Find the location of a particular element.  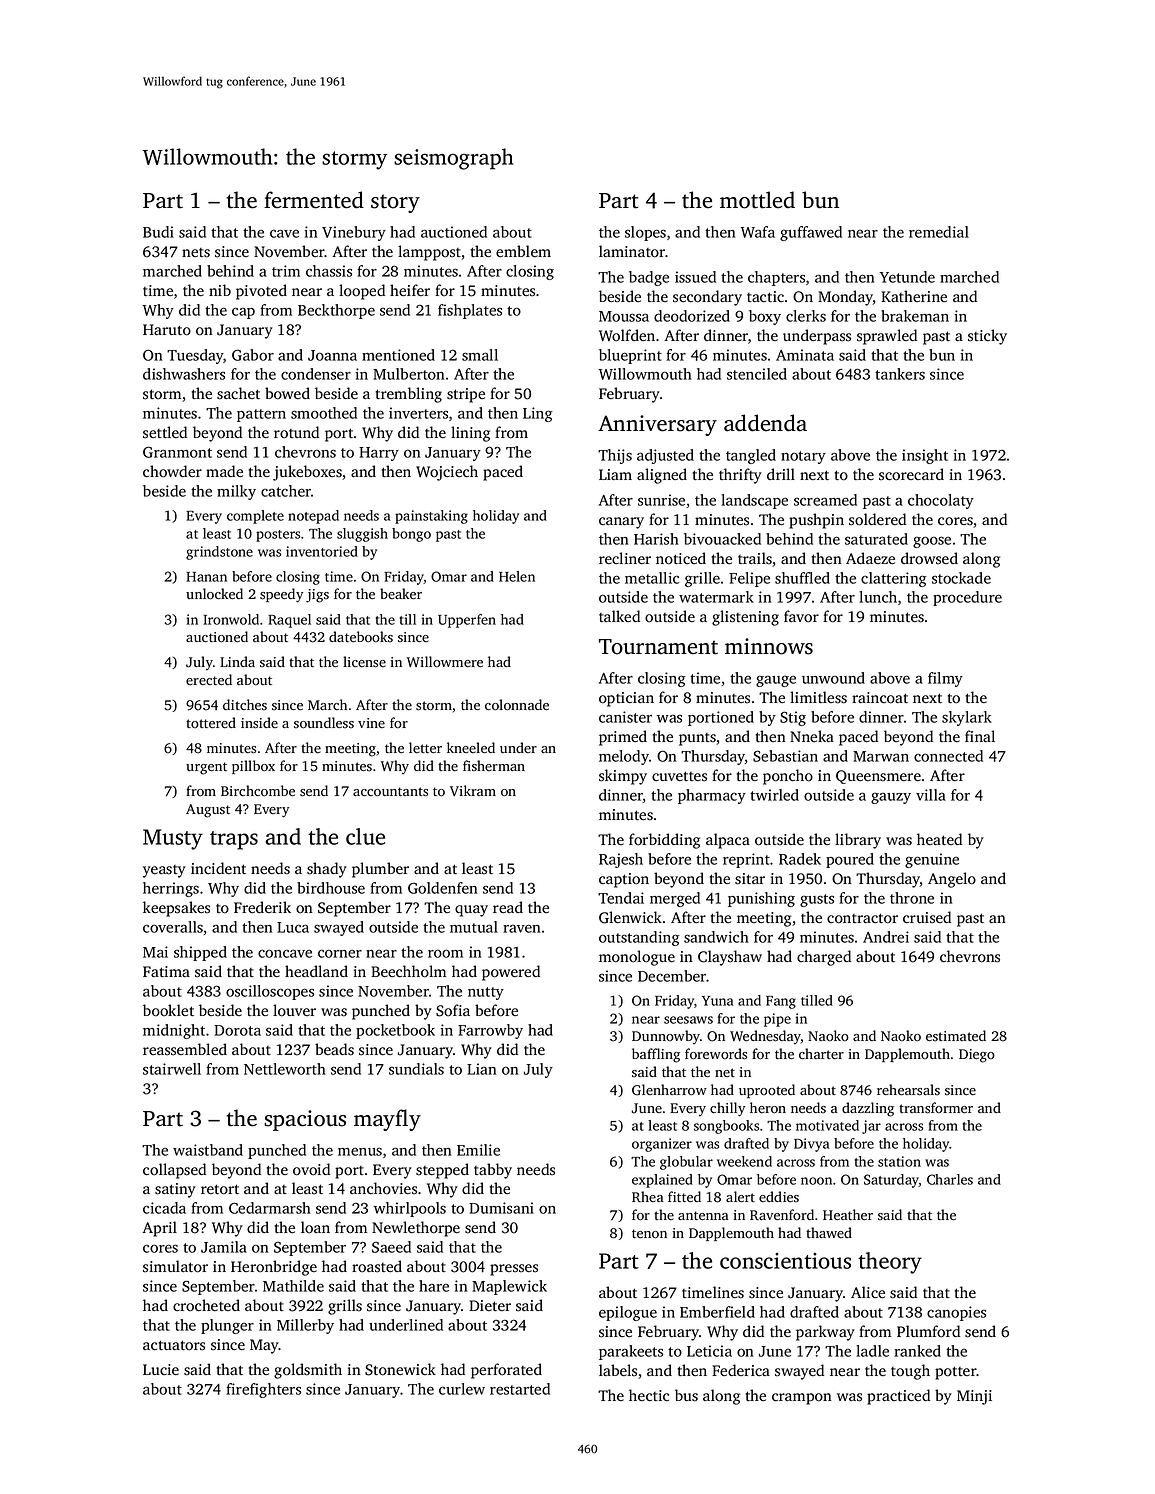

noticed is located at coordinates (681, 558).
